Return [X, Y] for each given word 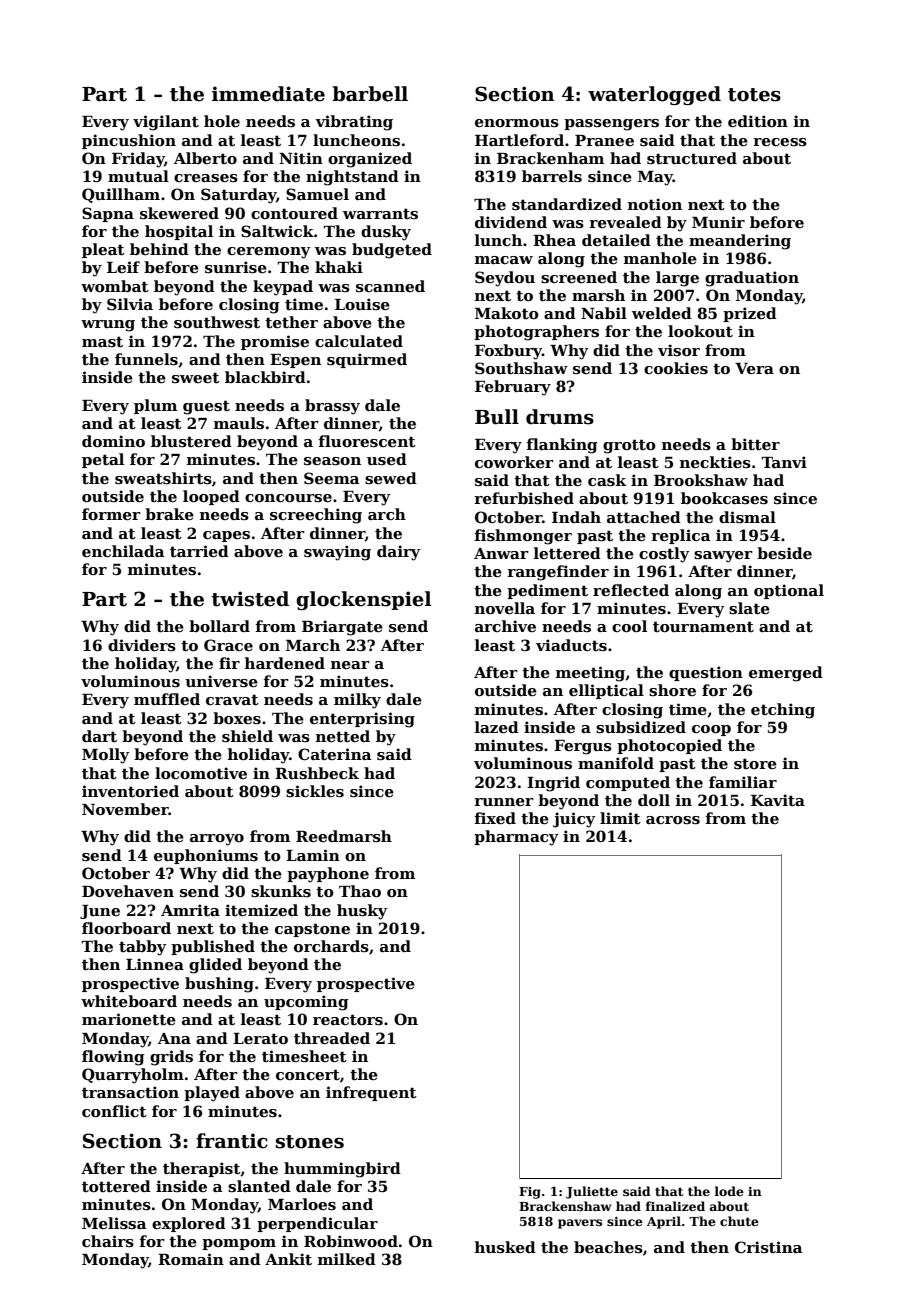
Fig [530, 1193]
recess [780, 142]
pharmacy [516, 838]
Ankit [288, 1259]
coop [711, 730]
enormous [517, 123]
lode [729, 1191]
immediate [268, 94]
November [125, 809]
